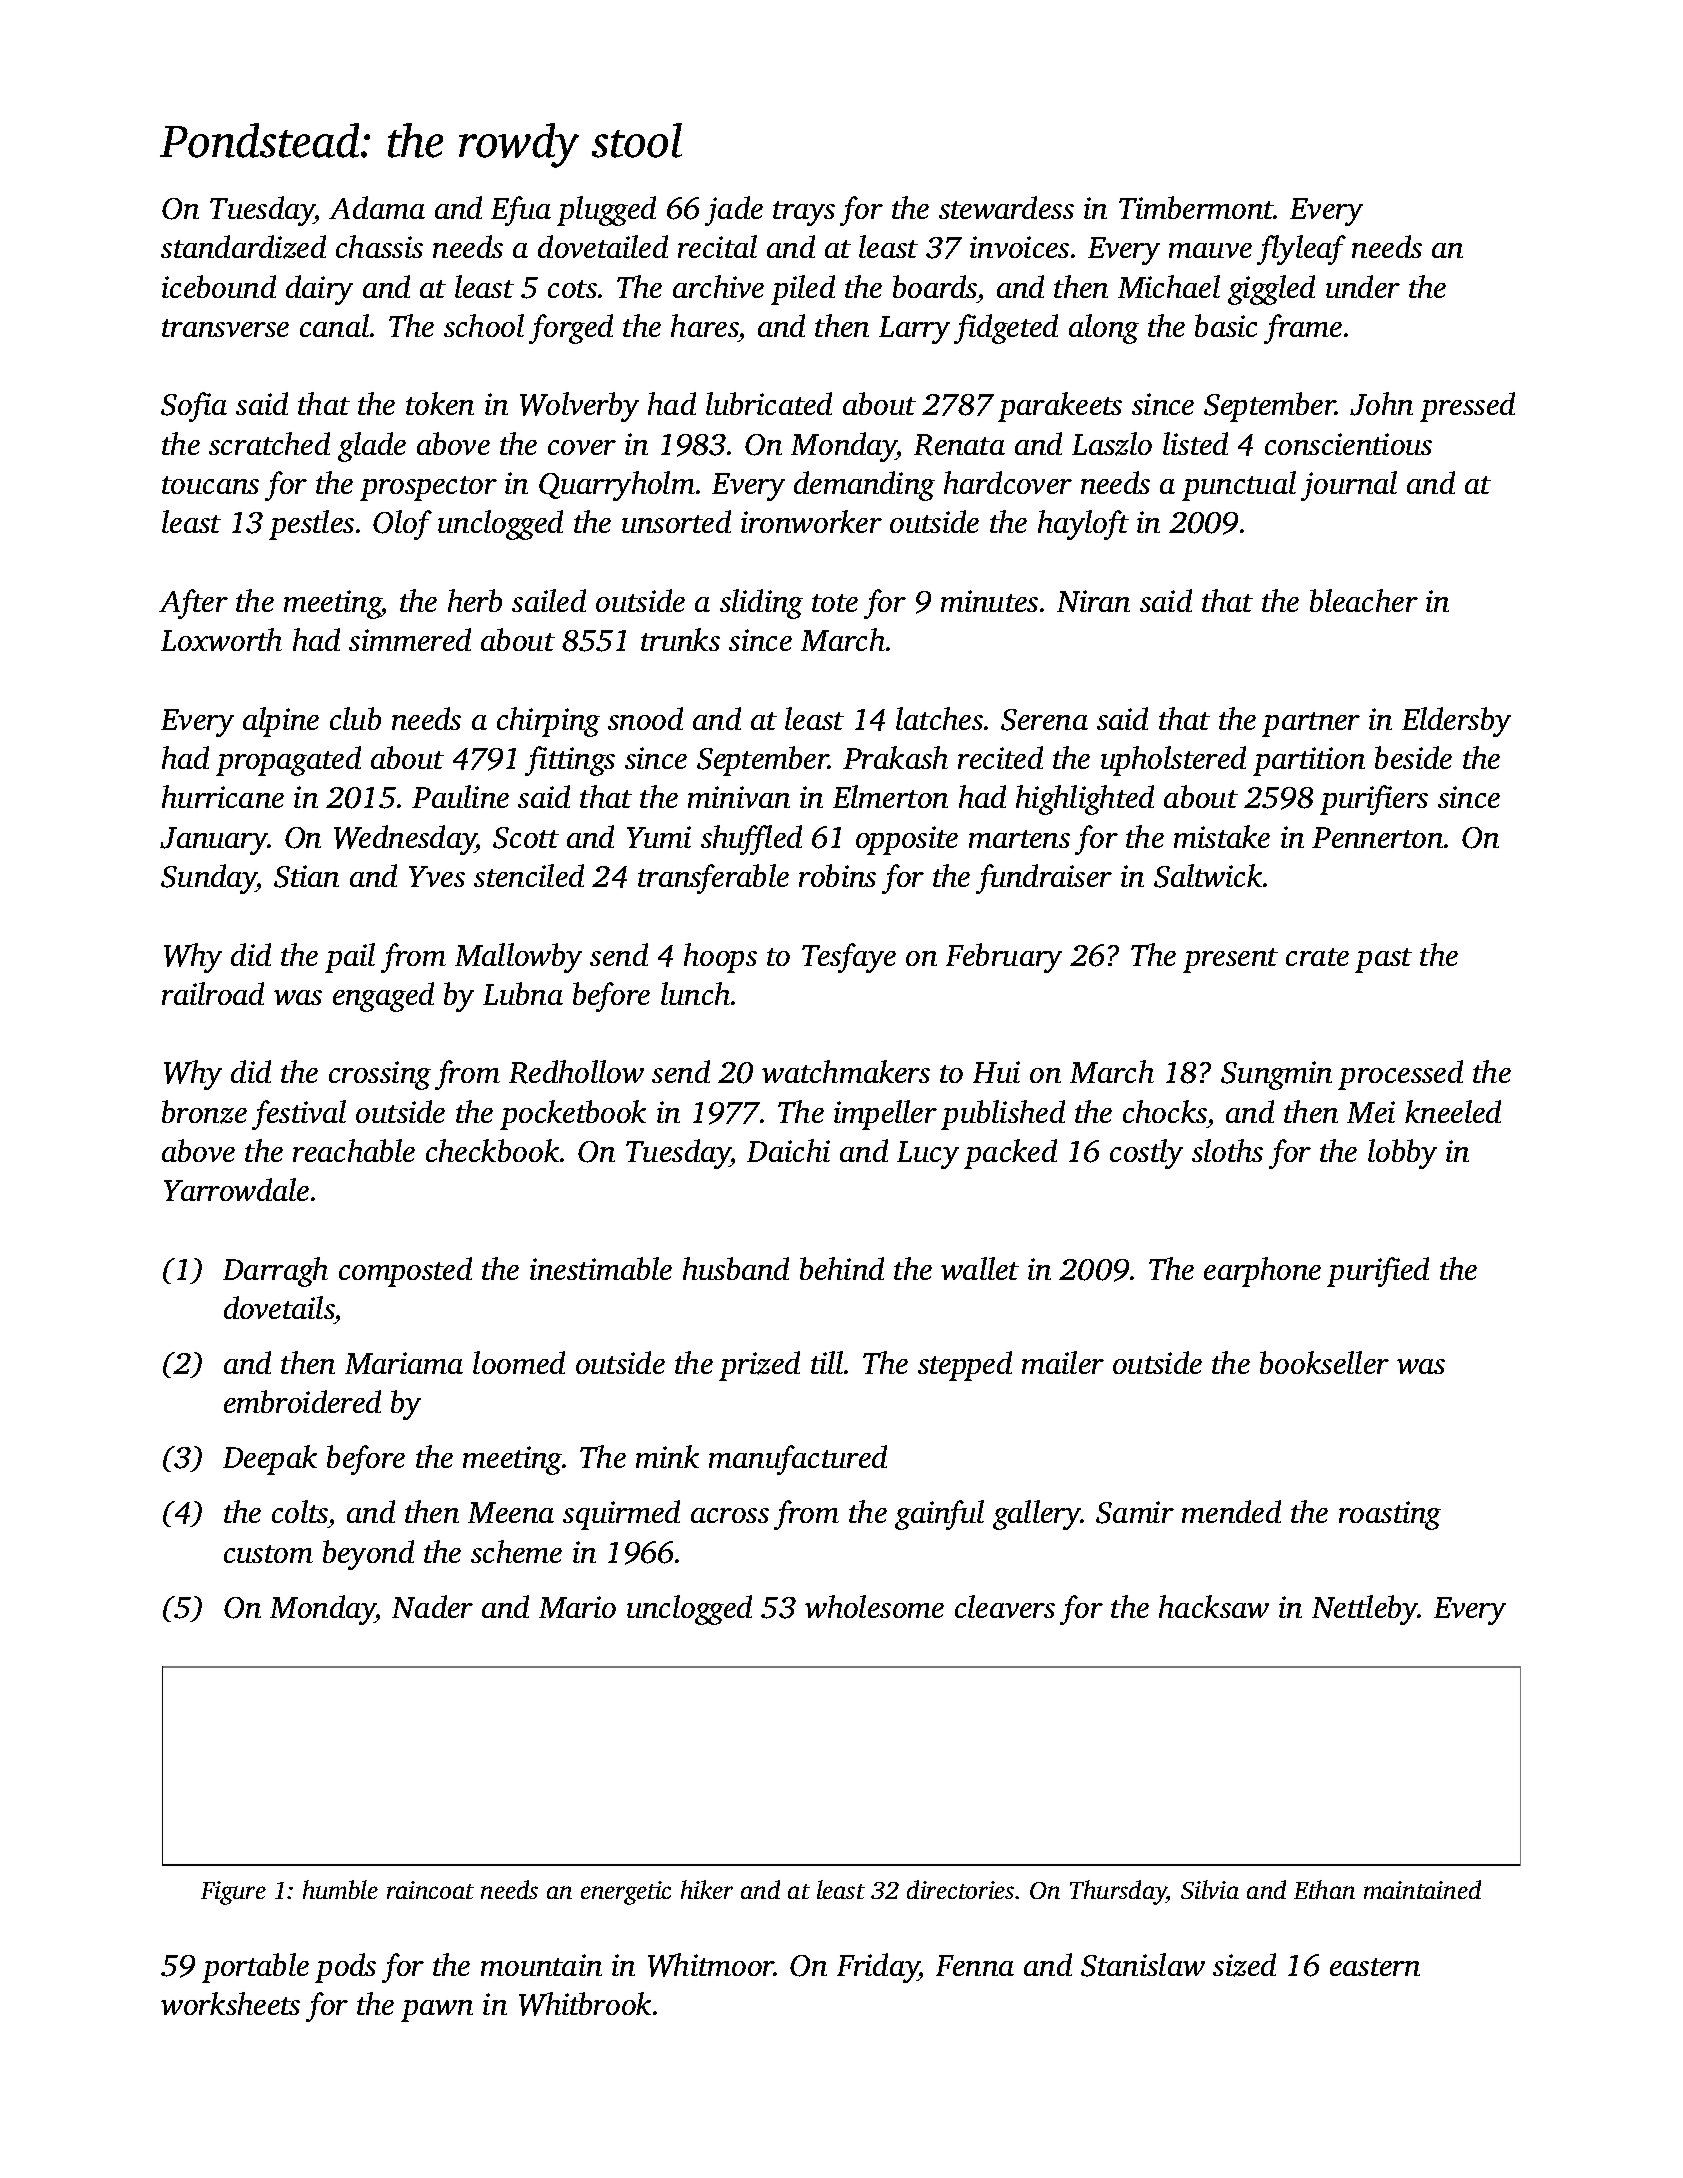 This page has height=2178, width=1683. I want to click on propagated, so click(288, 761).
